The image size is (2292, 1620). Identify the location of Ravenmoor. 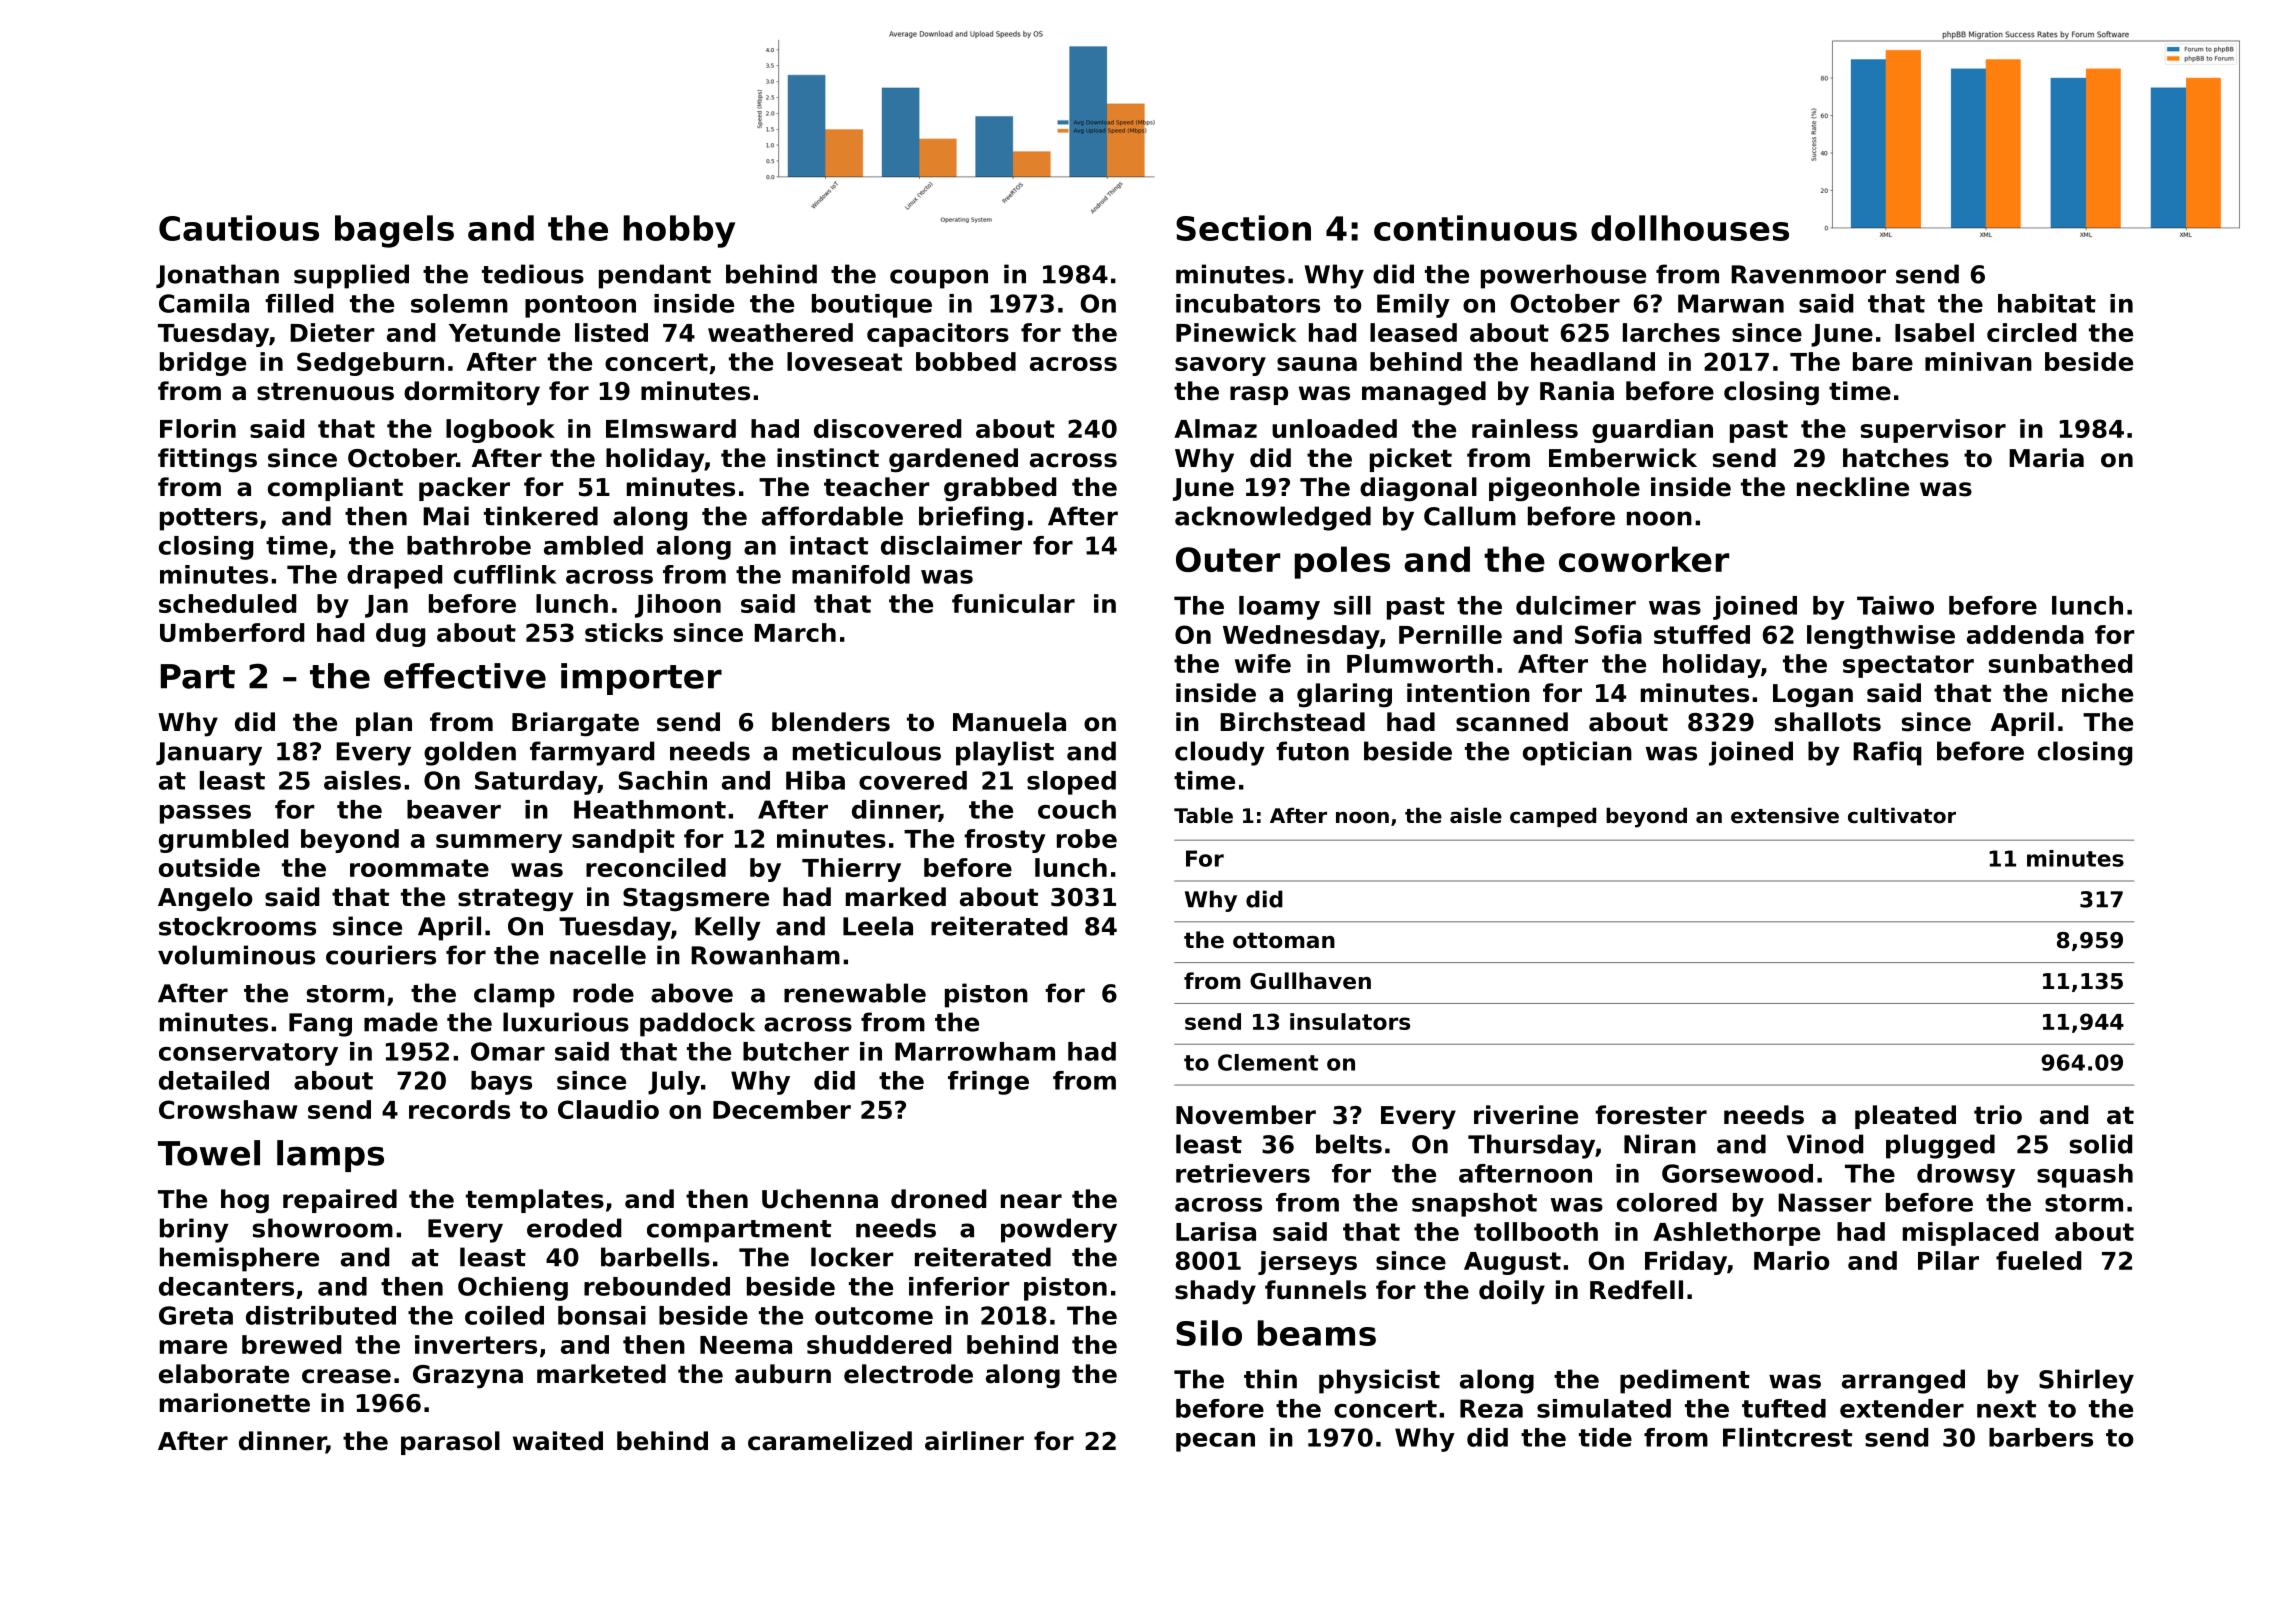
(1808, 274).
